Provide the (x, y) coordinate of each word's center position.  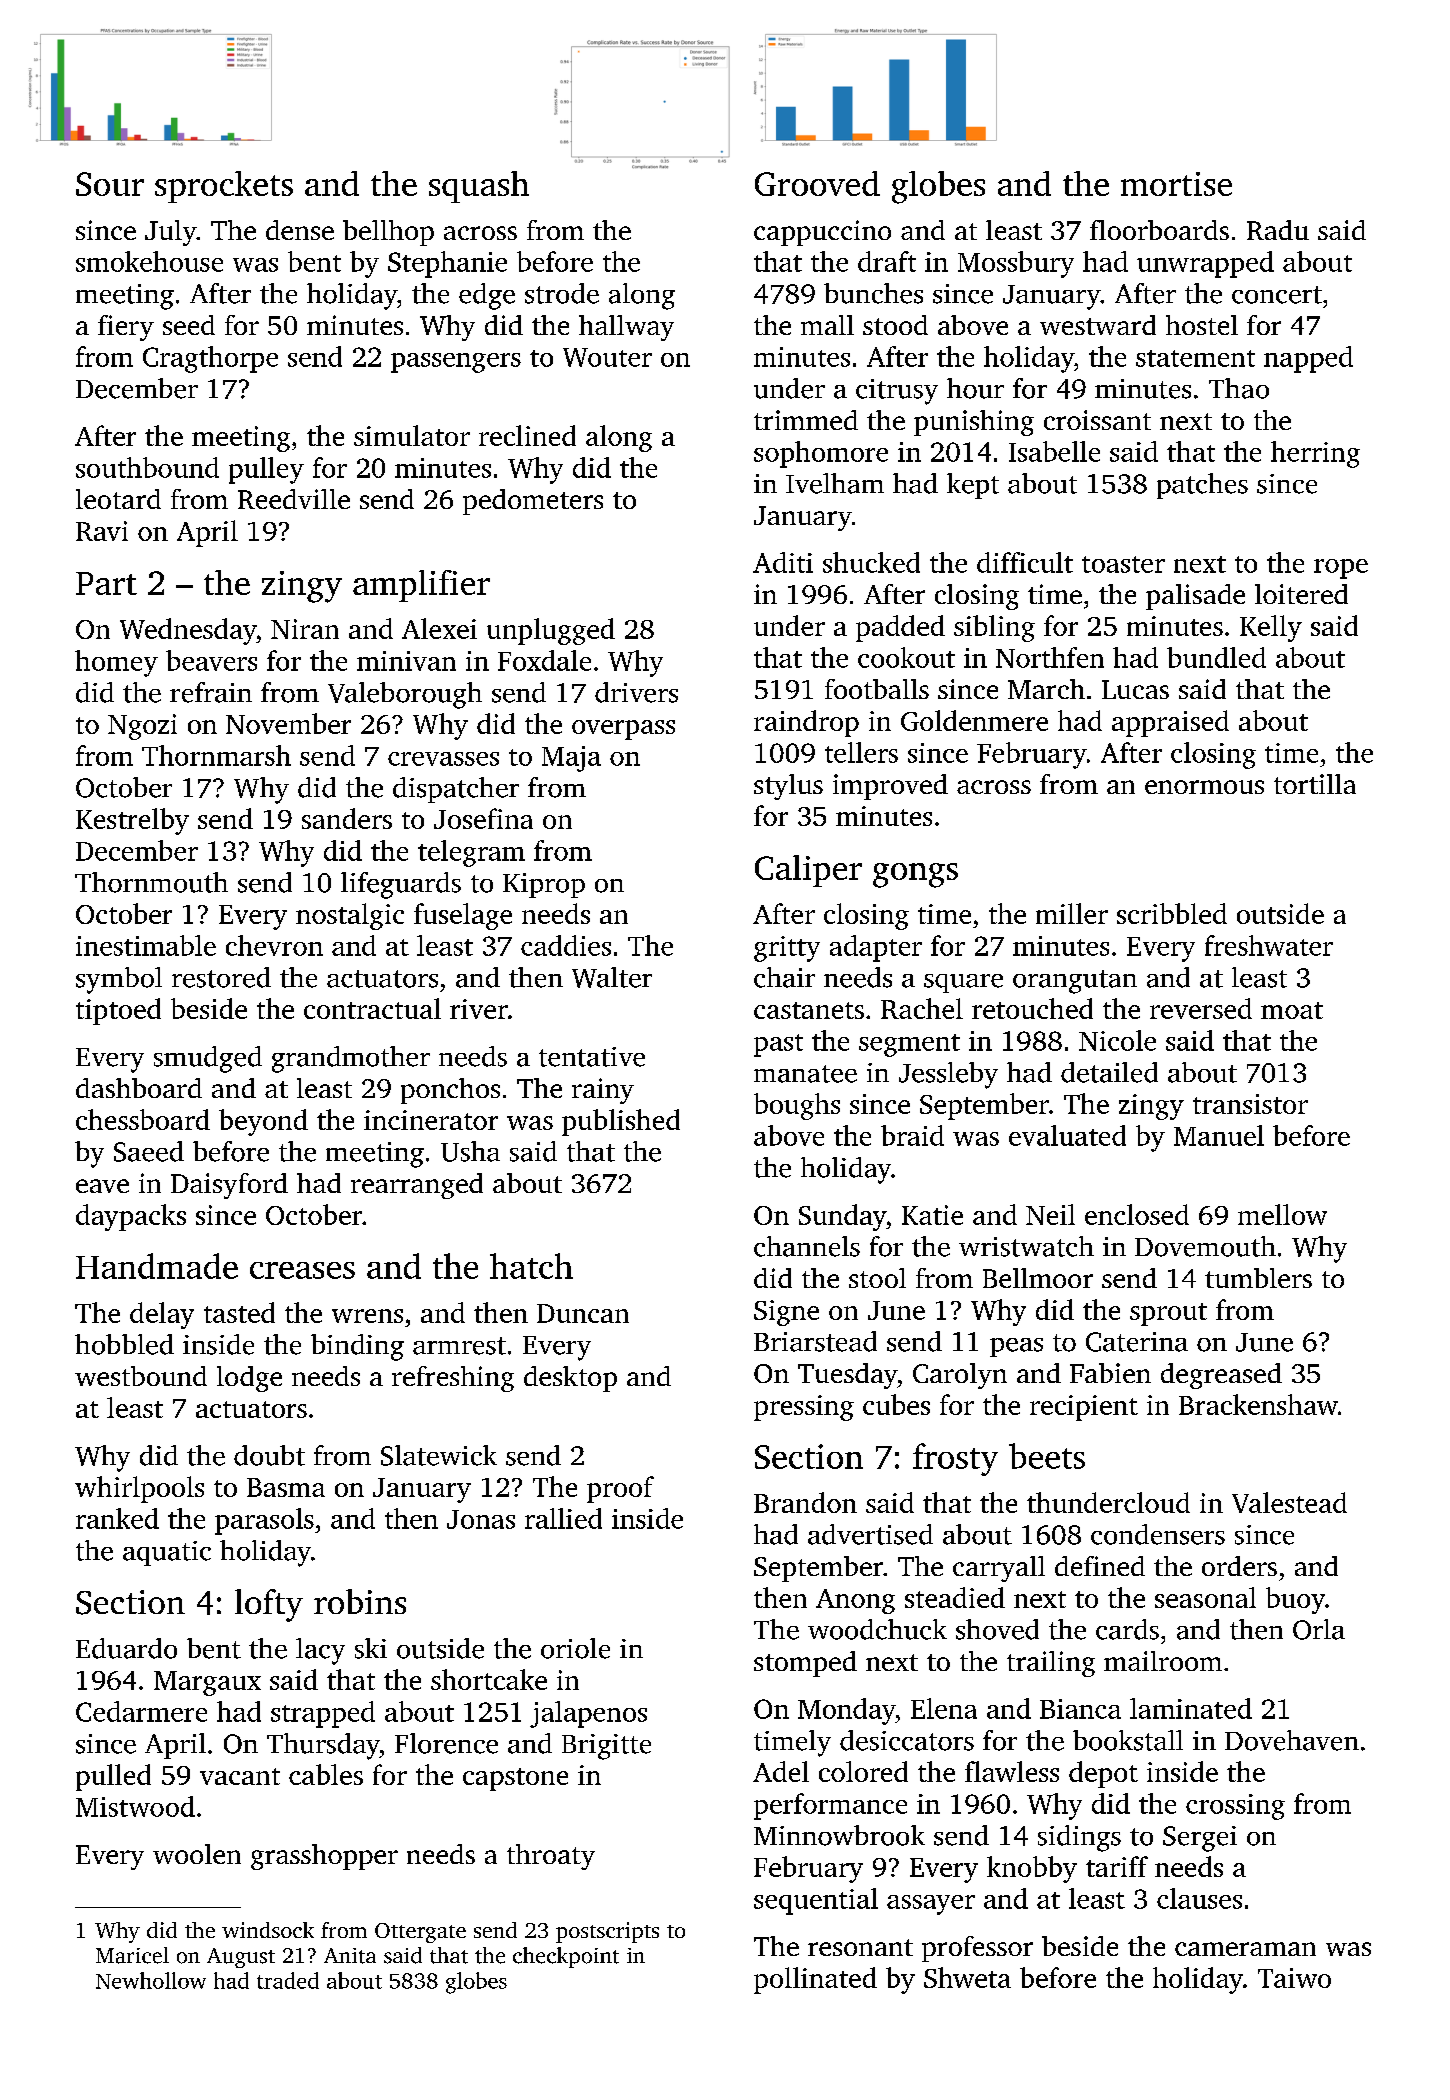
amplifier (421, 586)
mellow (1282, 1214)
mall (827, 325)
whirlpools (139, 1489)
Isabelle (1054, 451)
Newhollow (151, 1980)
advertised (870, 1534)
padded (900, 628)
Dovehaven (1292, 1740)
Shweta (967, 1977)
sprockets (224, 187)
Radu (1278, 230)
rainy (603, 1091)
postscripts (607, 1932)
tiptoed (118, 1011)
